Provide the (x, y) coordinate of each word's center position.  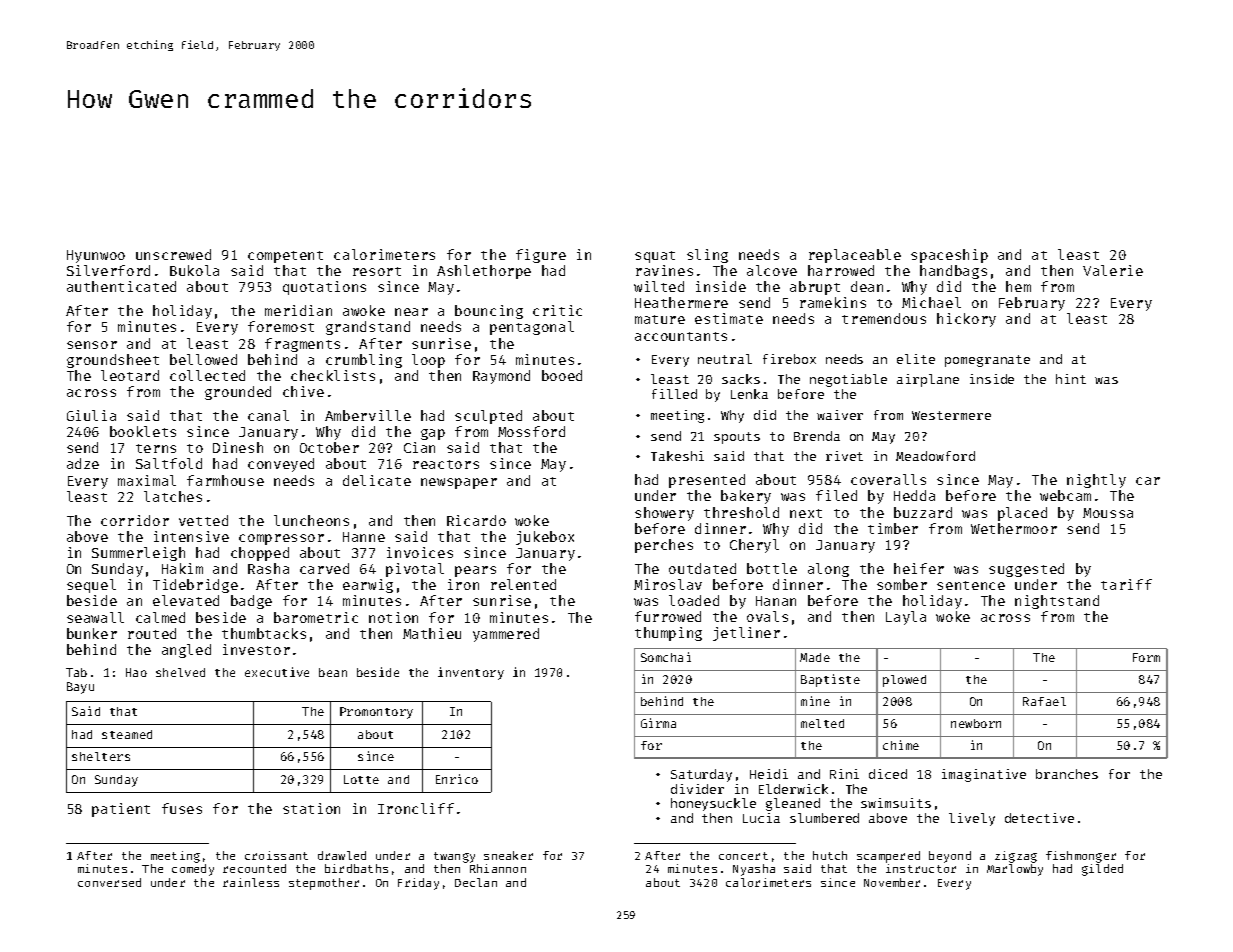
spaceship (949, 256)
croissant (276, 855)
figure (541, 256)
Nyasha (754, 870)
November (892, 882)
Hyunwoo (96, 256)
